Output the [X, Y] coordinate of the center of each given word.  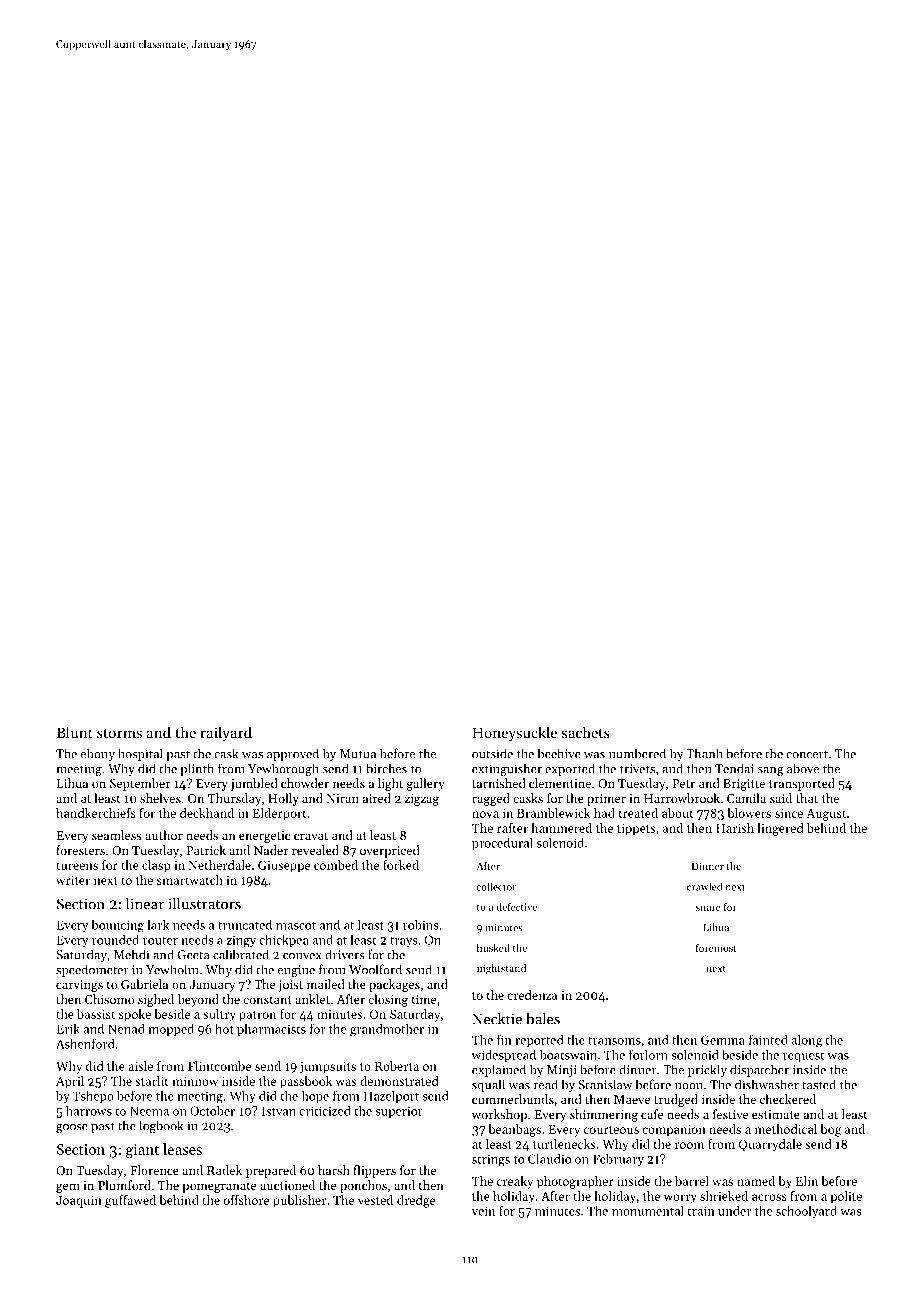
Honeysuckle [514, 734]
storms [119, 733]
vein [483, 1211]
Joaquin [79, 1202]
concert [807, 754]
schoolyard [806, 1212]
